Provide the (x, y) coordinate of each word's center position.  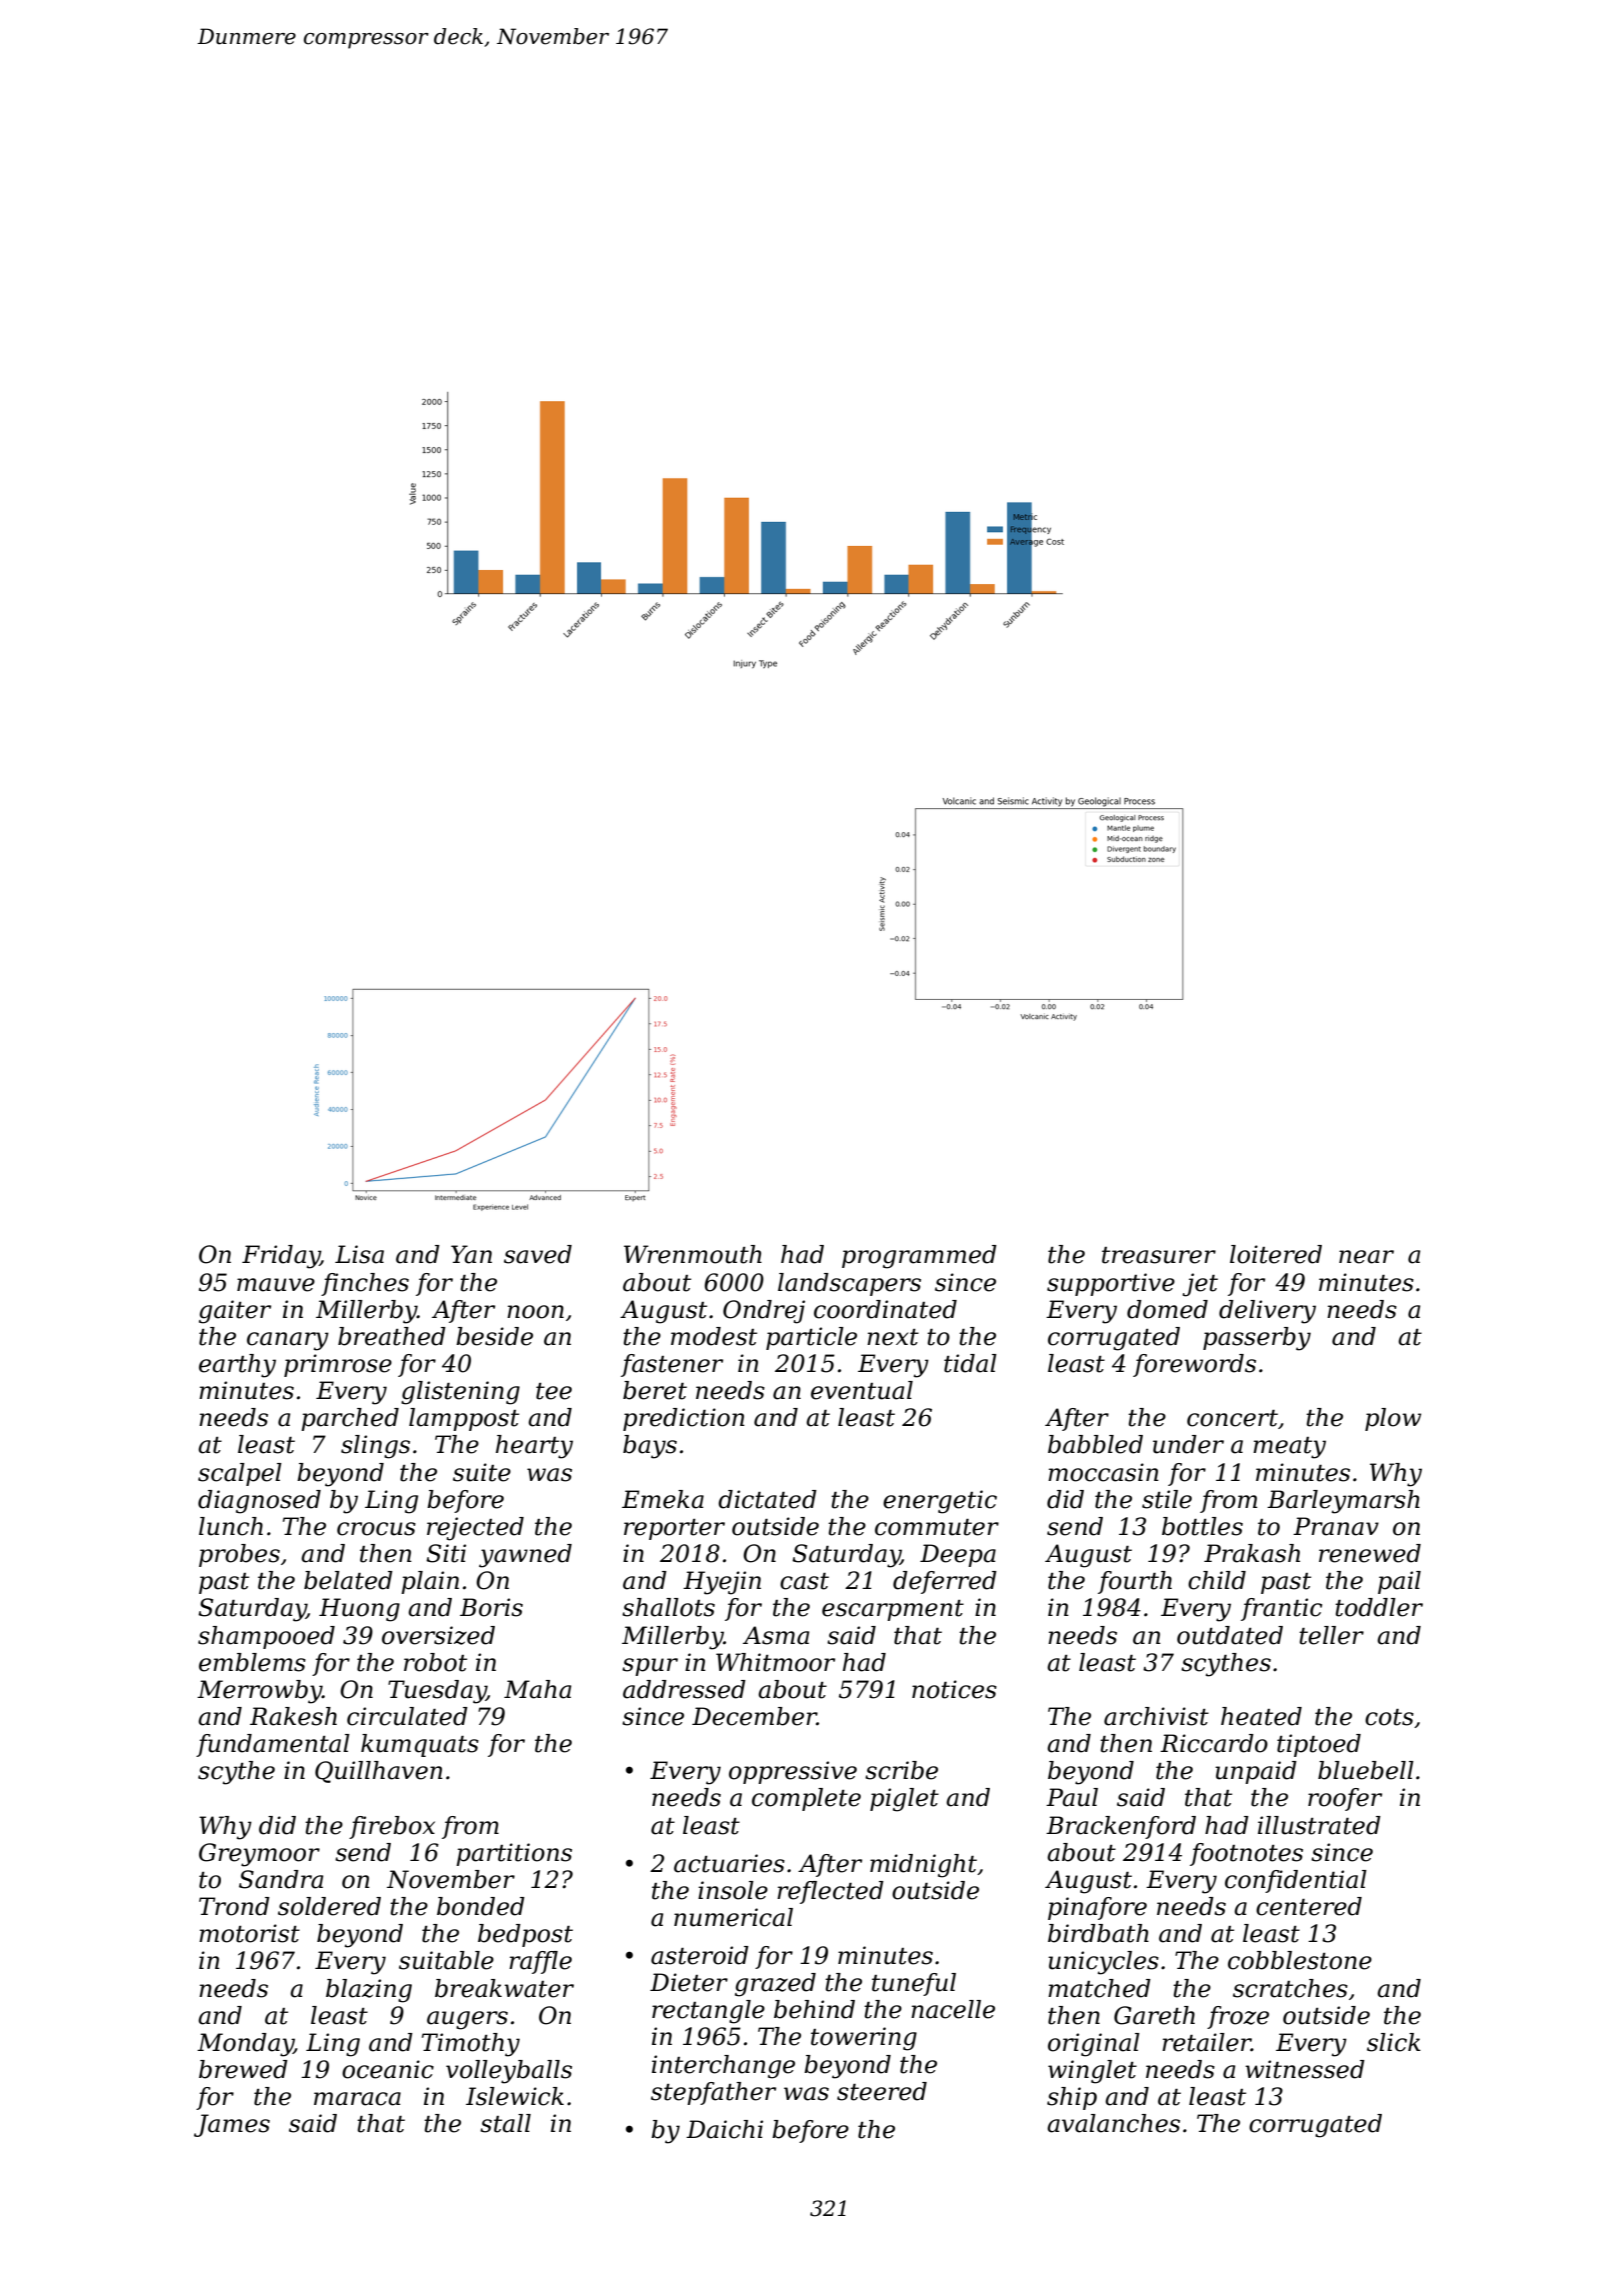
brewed (243, 2069)
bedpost (525, 1935)
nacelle (953, 2009)
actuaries (729, 1863)
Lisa (359, 1254)
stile (1167, 1499)
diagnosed (259, 1502)
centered (1309, 1906)
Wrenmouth (693, 1254)
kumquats (420, 1745)
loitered (1276, 1254)
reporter (674, 1529)
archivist (1156, 1716)
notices (954, 1689)
